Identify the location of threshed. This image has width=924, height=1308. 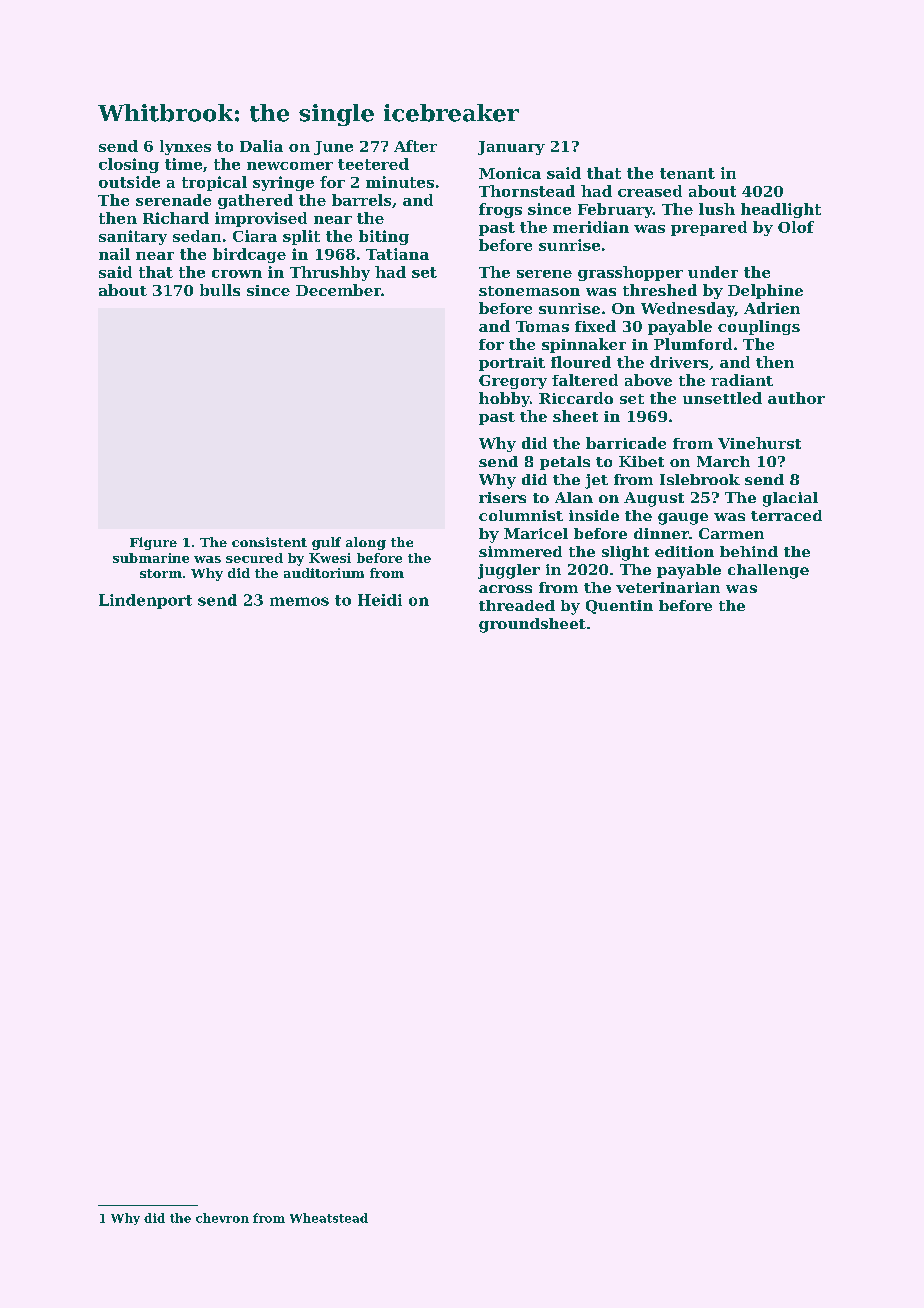
(660, 290).
